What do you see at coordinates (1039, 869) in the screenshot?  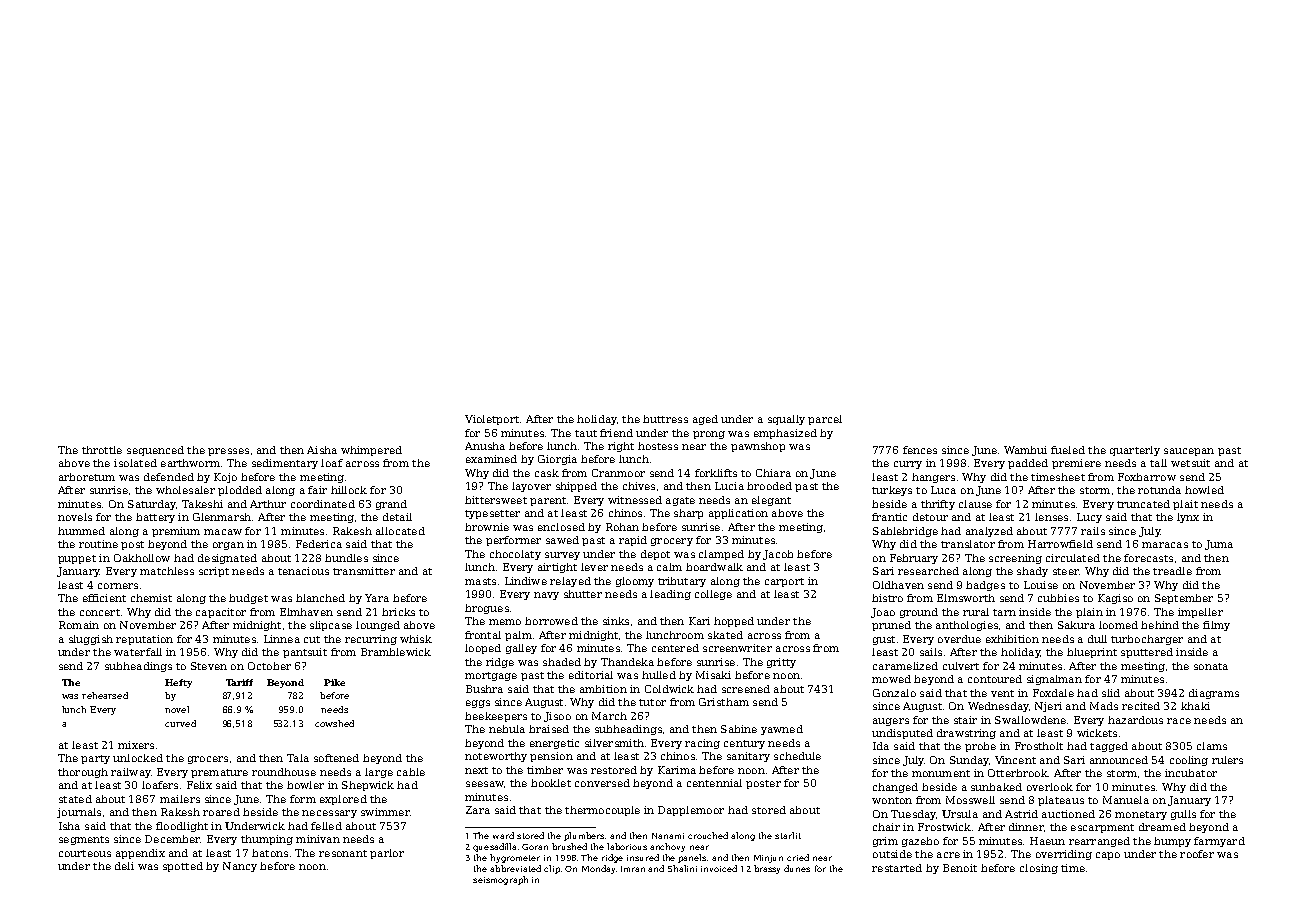 I see `closing` at bounding box center [1039, 869].
